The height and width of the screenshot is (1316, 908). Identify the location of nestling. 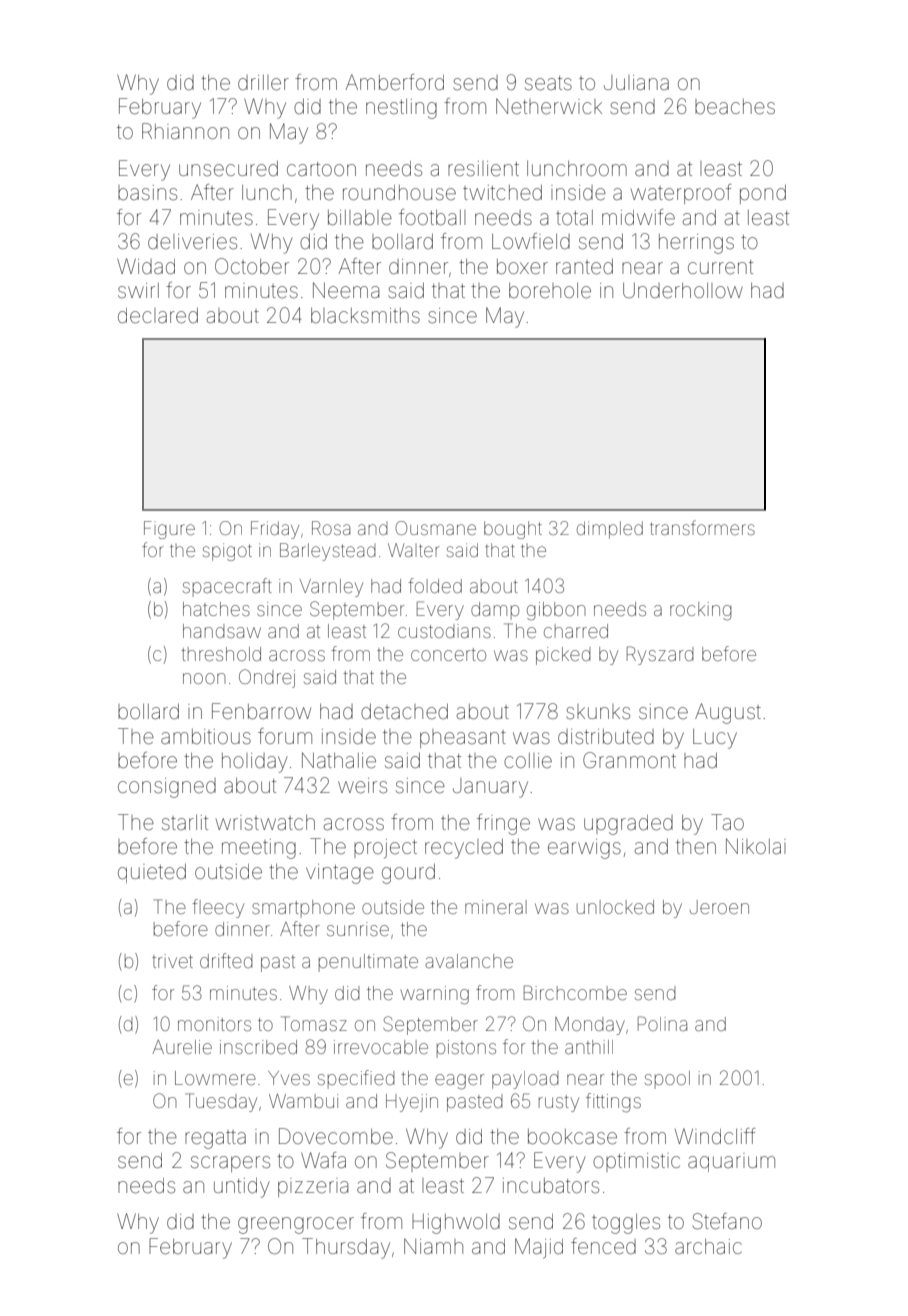
(401, 109).
